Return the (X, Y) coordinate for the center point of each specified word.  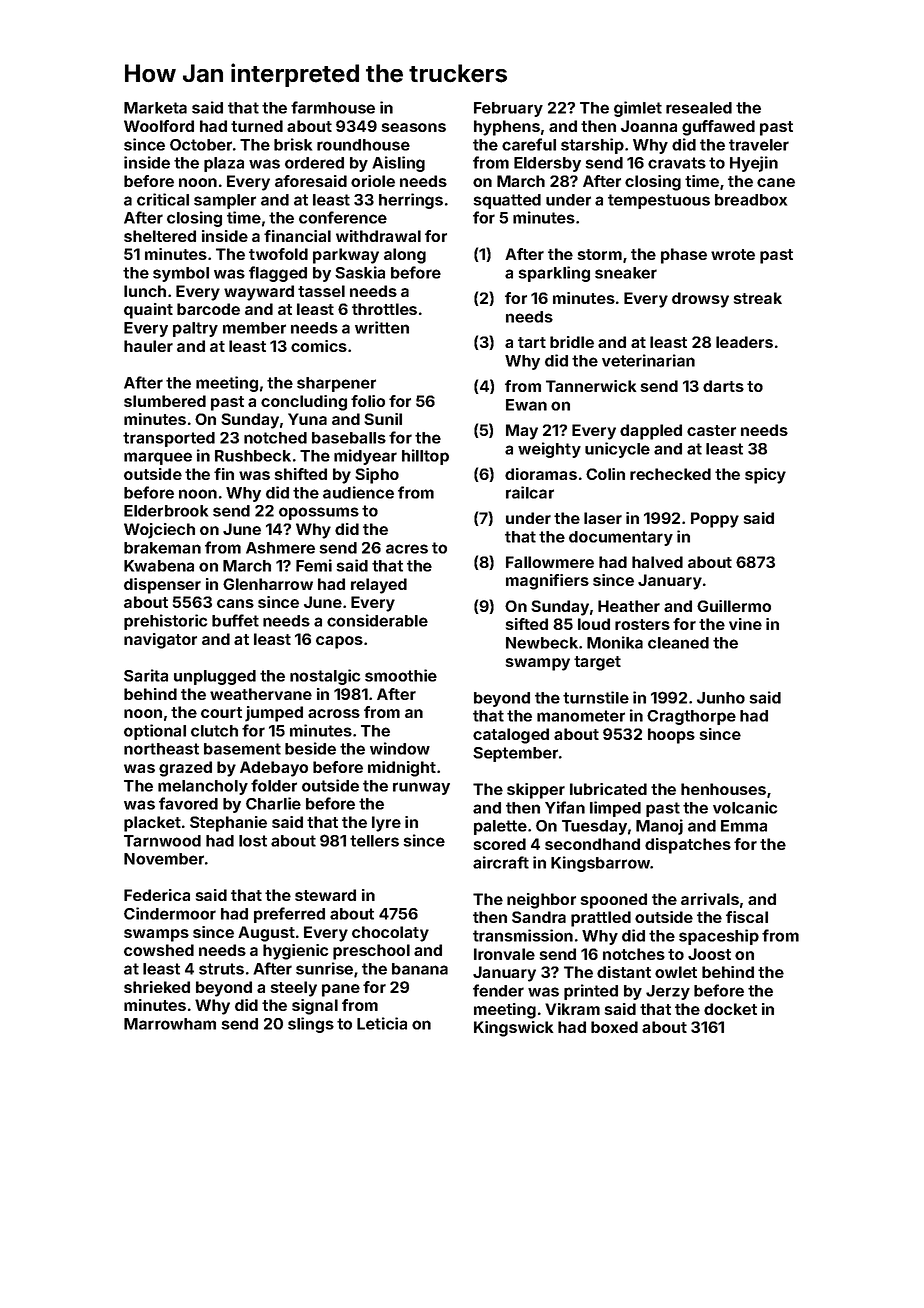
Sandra (539, 917)
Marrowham (170, 1024)
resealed (699, 108)
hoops (671, 736)
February (508, 109)
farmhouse (333, 107)
